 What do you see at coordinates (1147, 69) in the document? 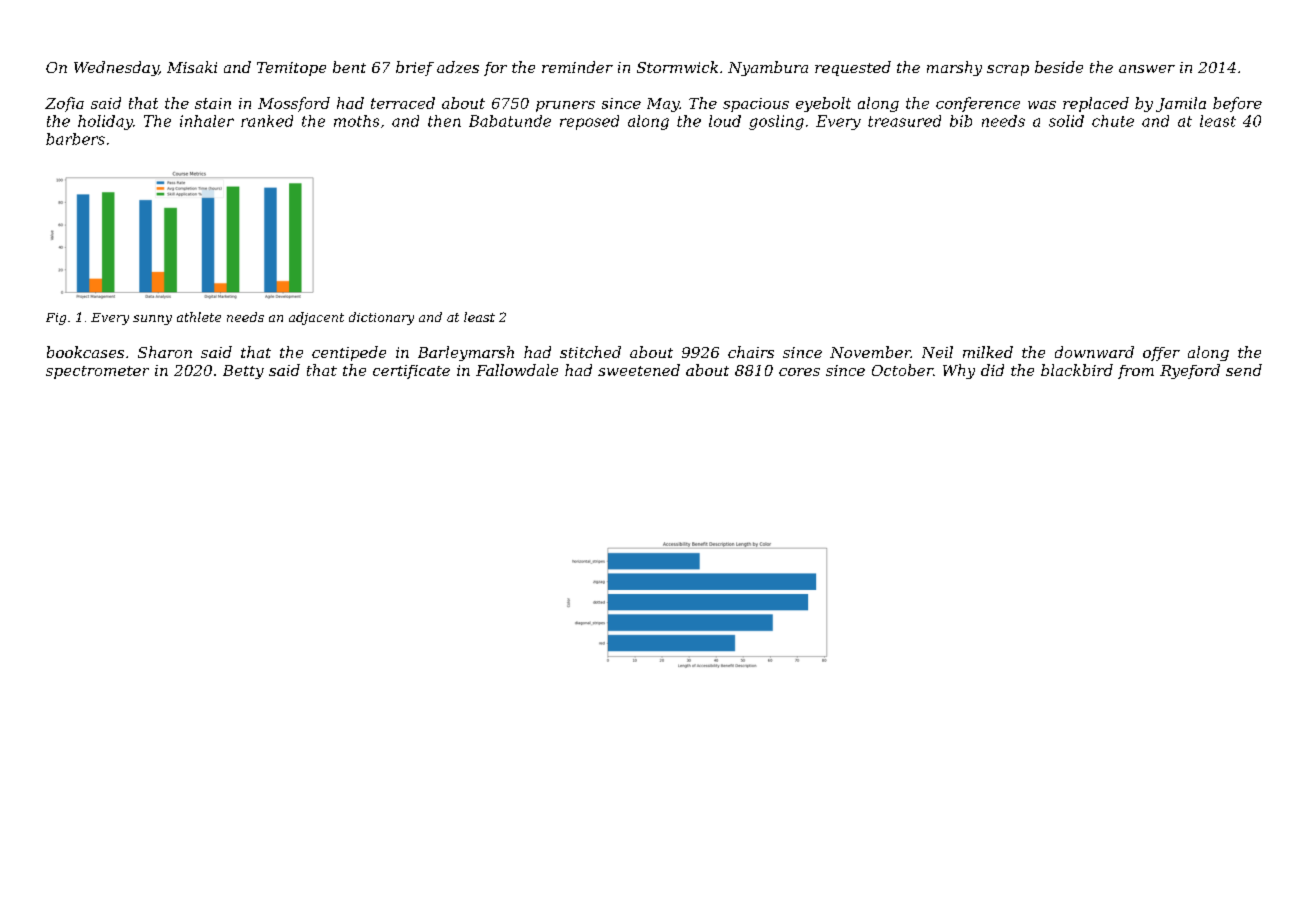
I see `answer` at bounding box center [1147, 69].
